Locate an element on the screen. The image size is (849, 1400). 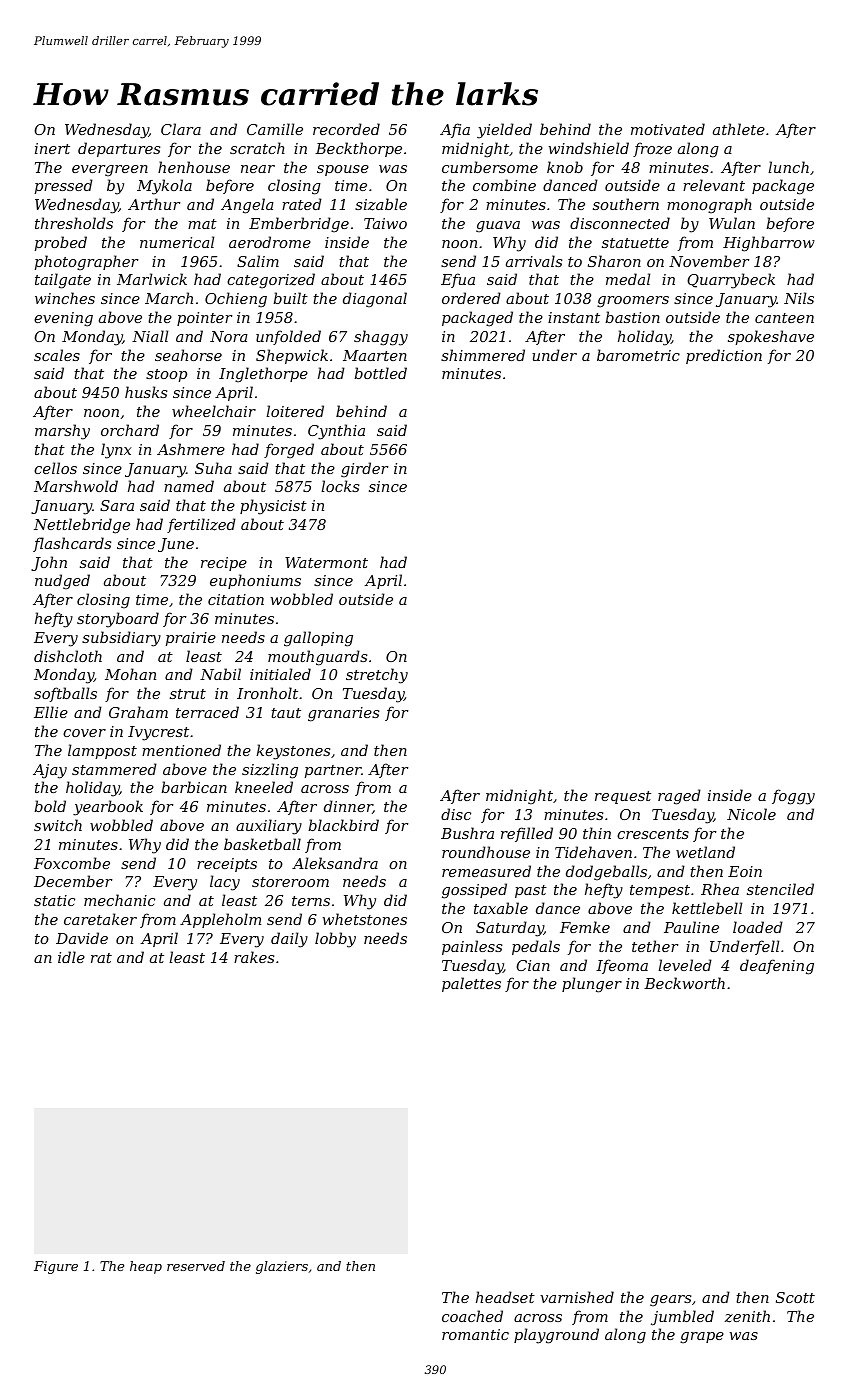
cellos is located at coordinates (55, 468).
